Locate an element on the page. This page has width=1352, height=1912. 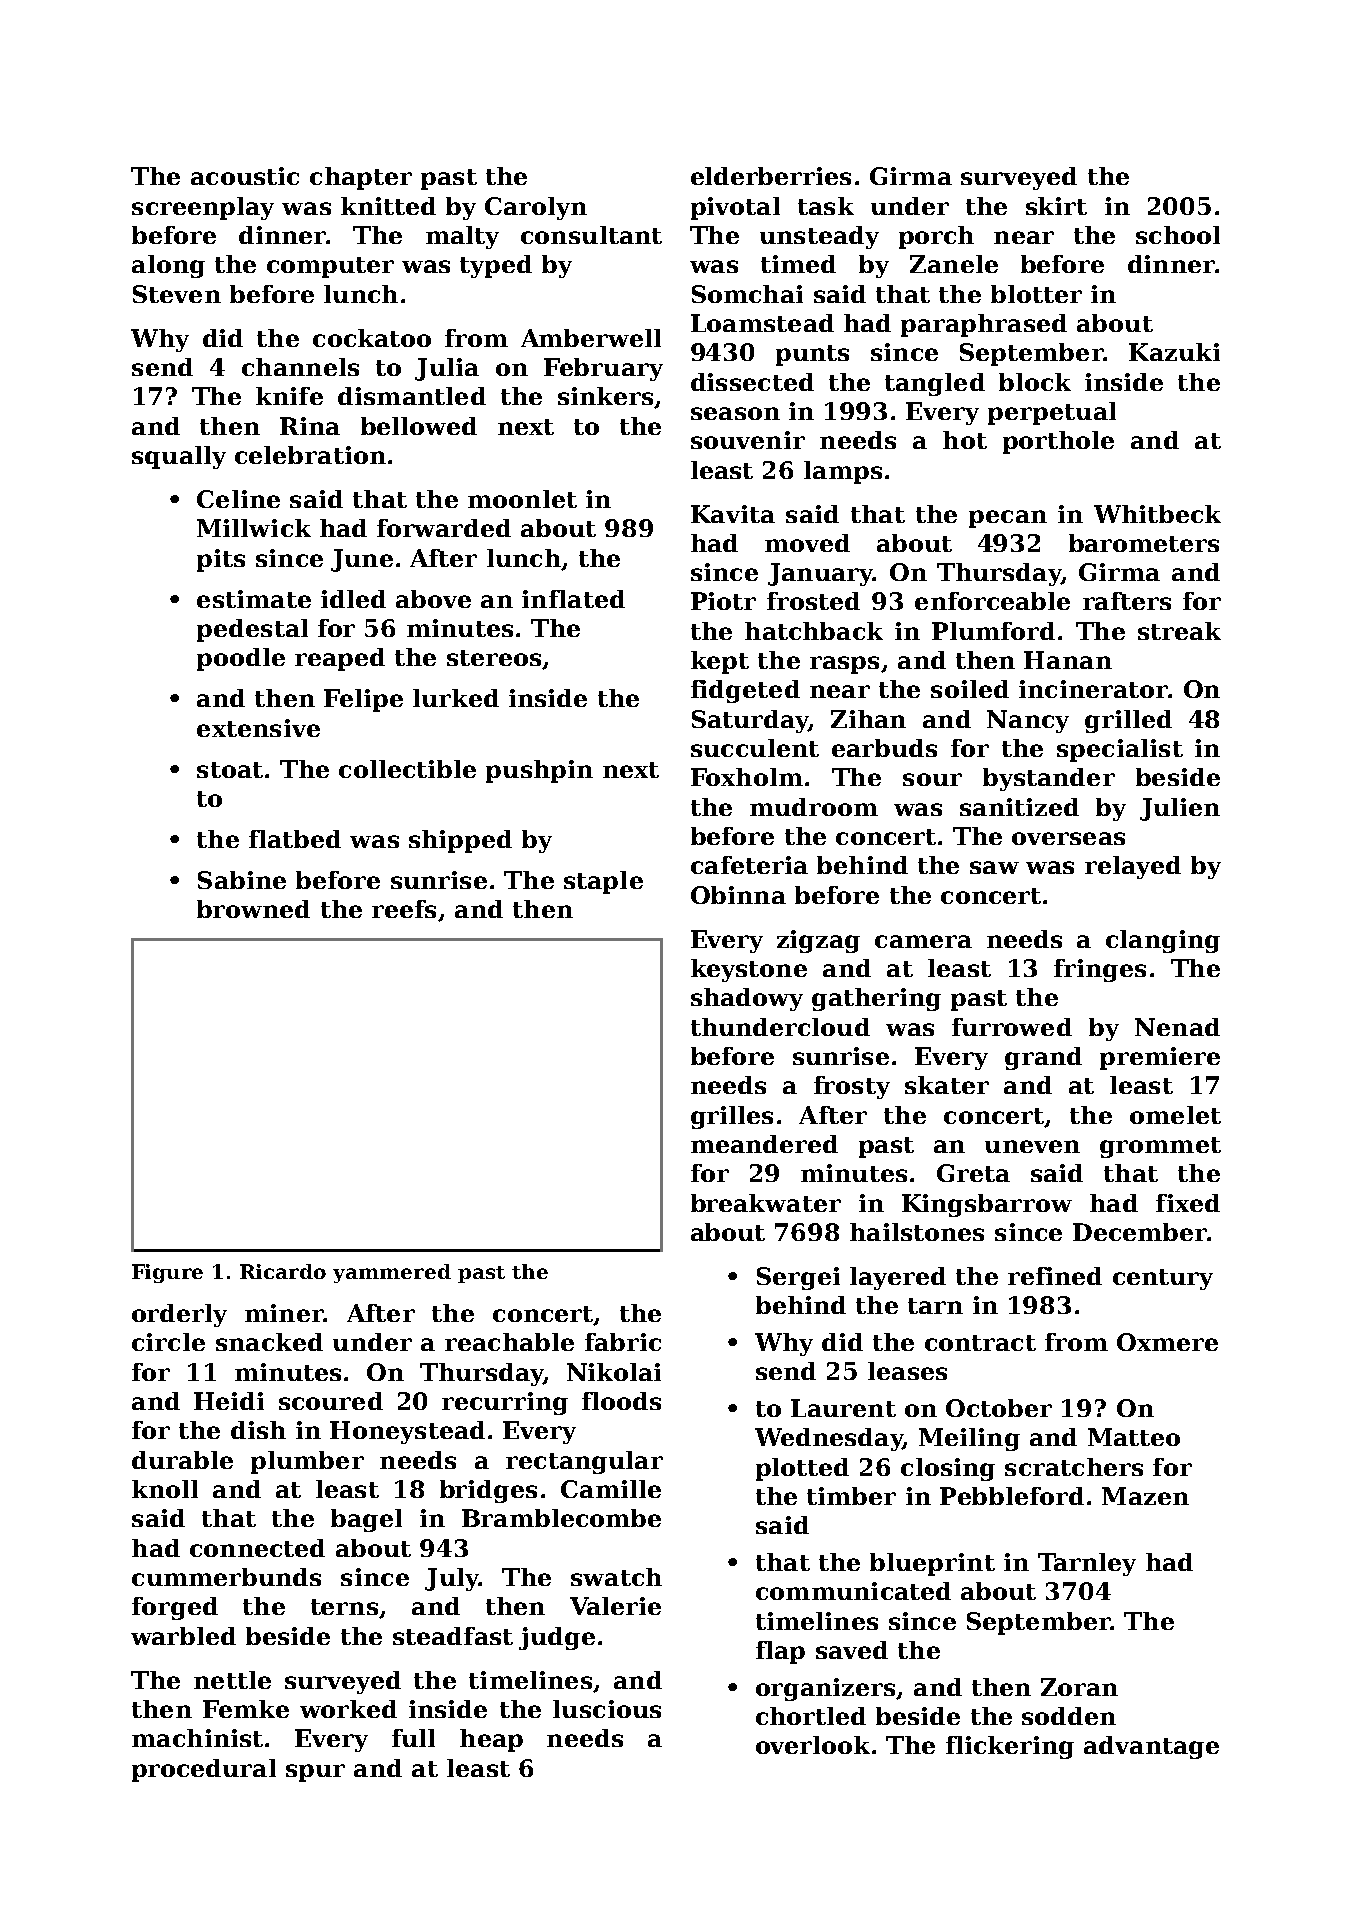
gathering is located at coordinates (876, 999).
